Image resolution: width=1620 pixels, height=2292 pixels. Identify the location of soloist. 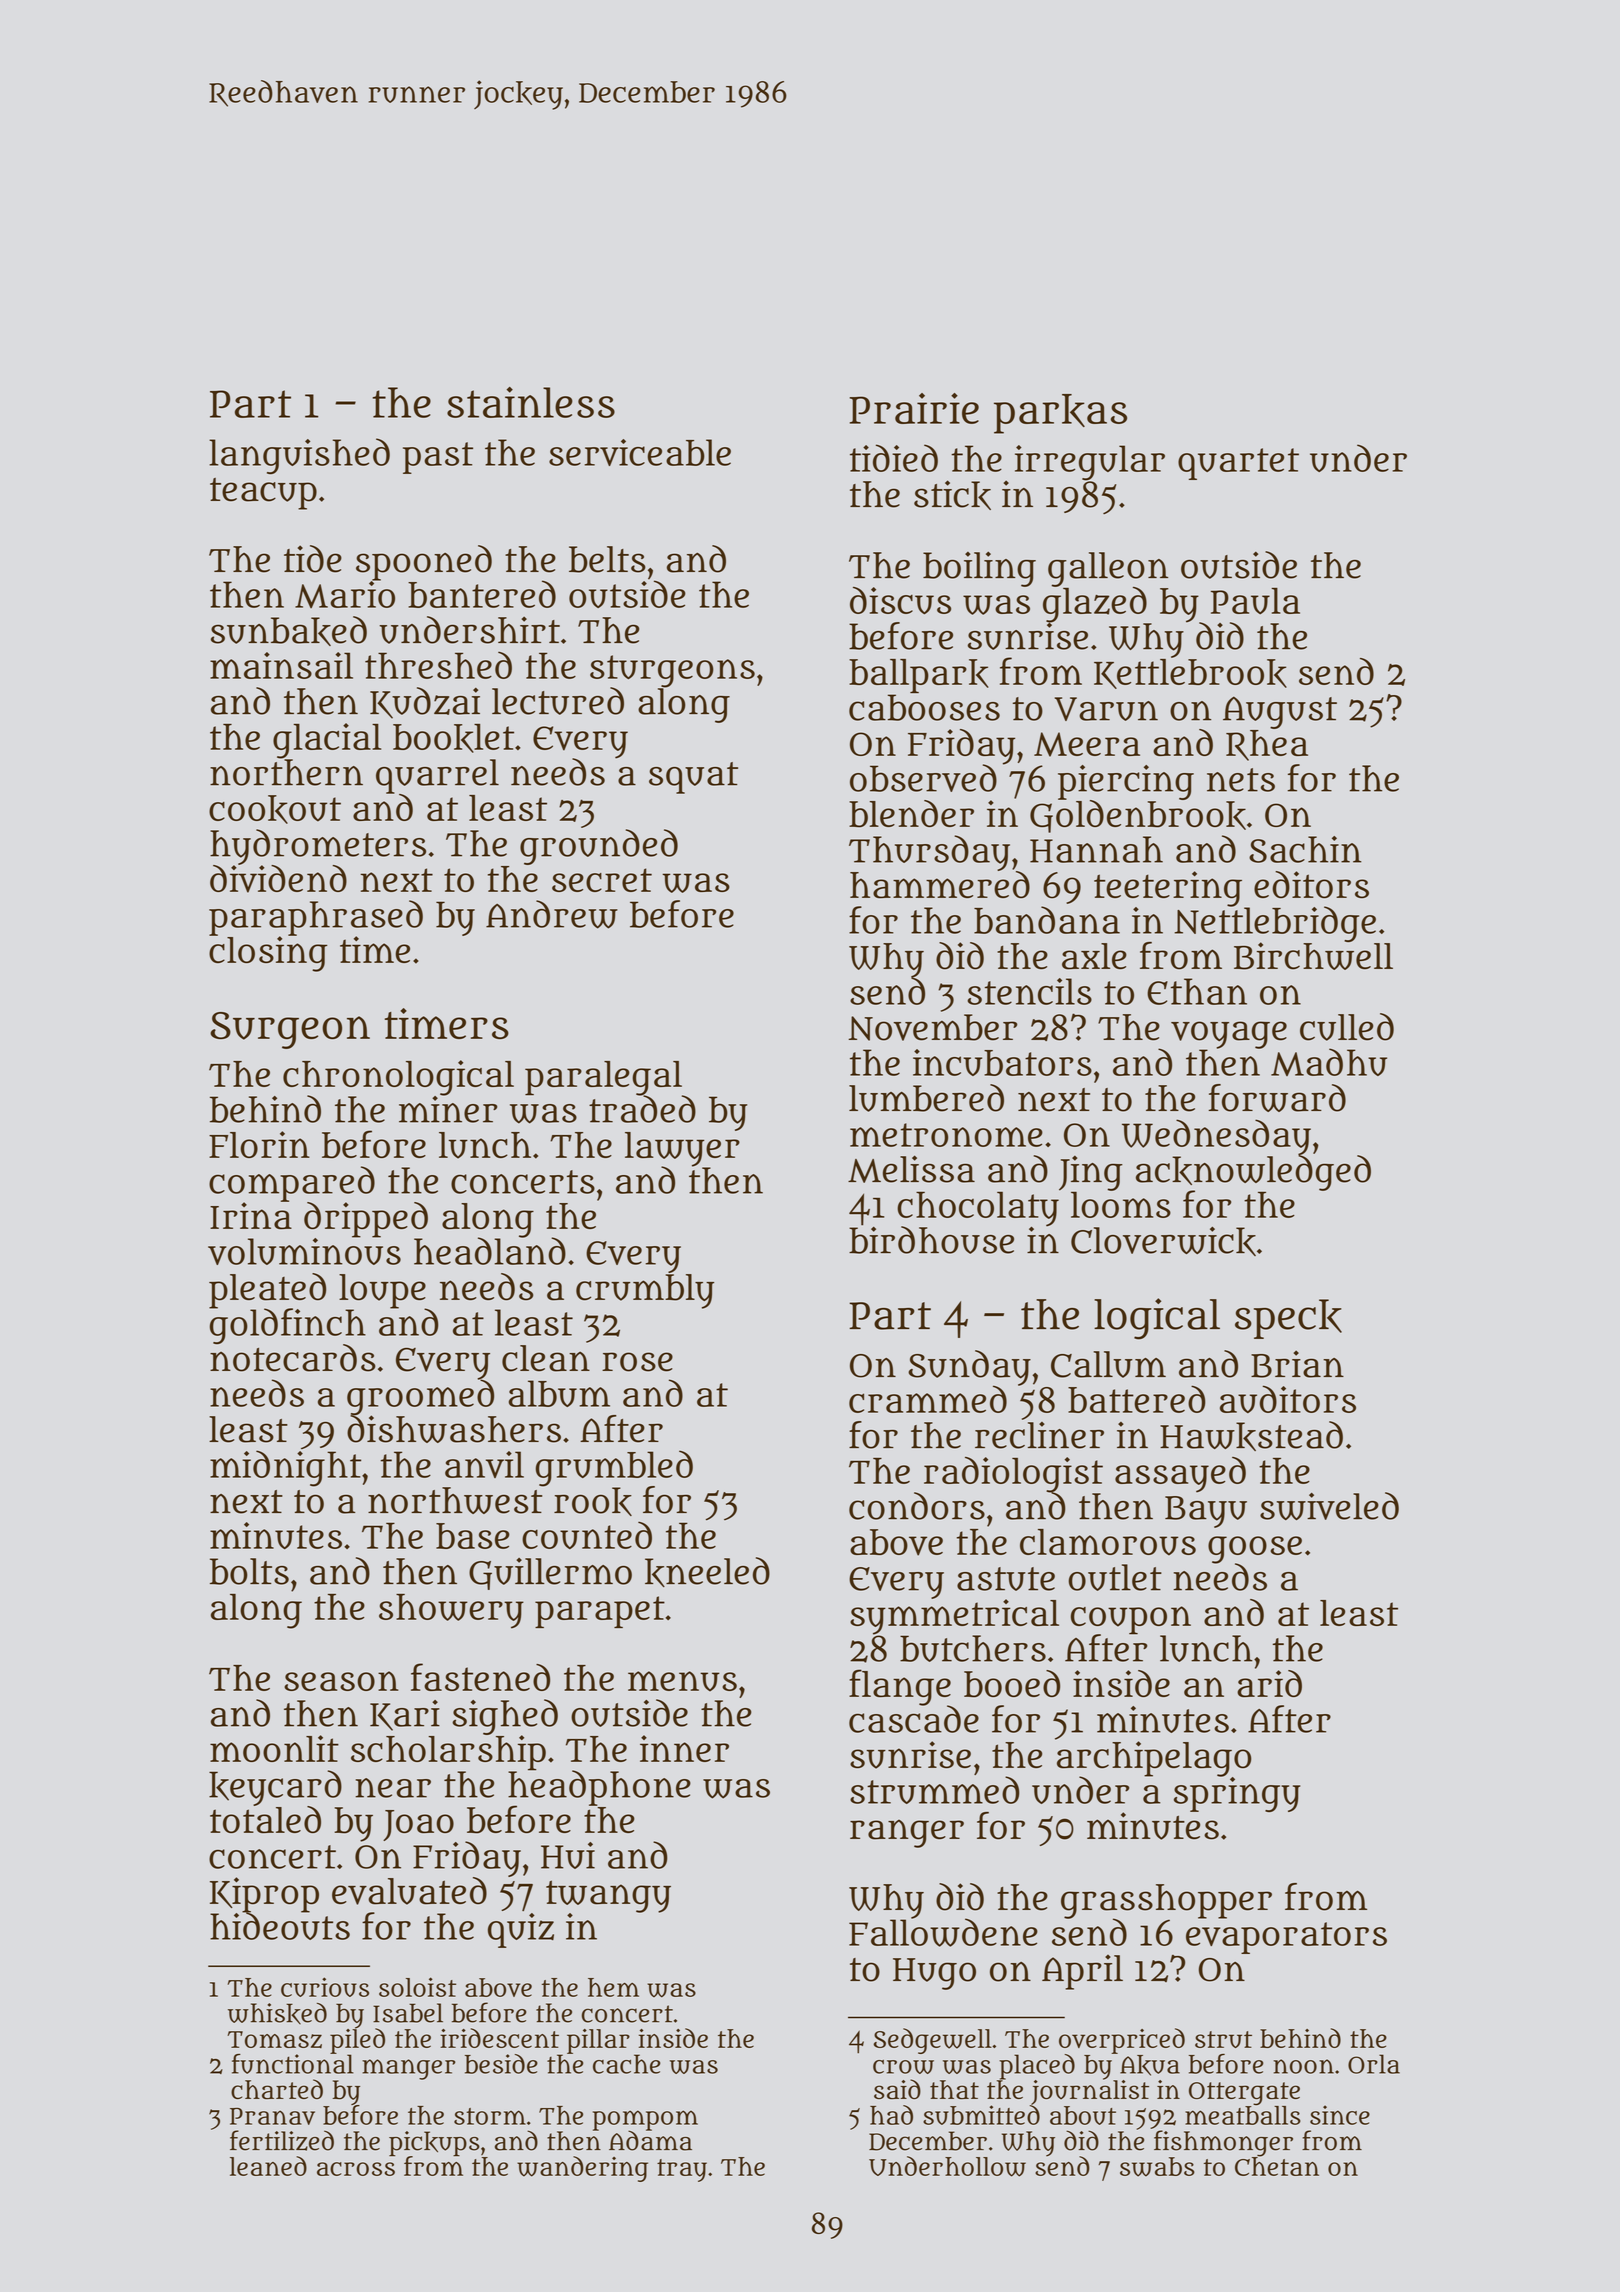
(417, 1987).
